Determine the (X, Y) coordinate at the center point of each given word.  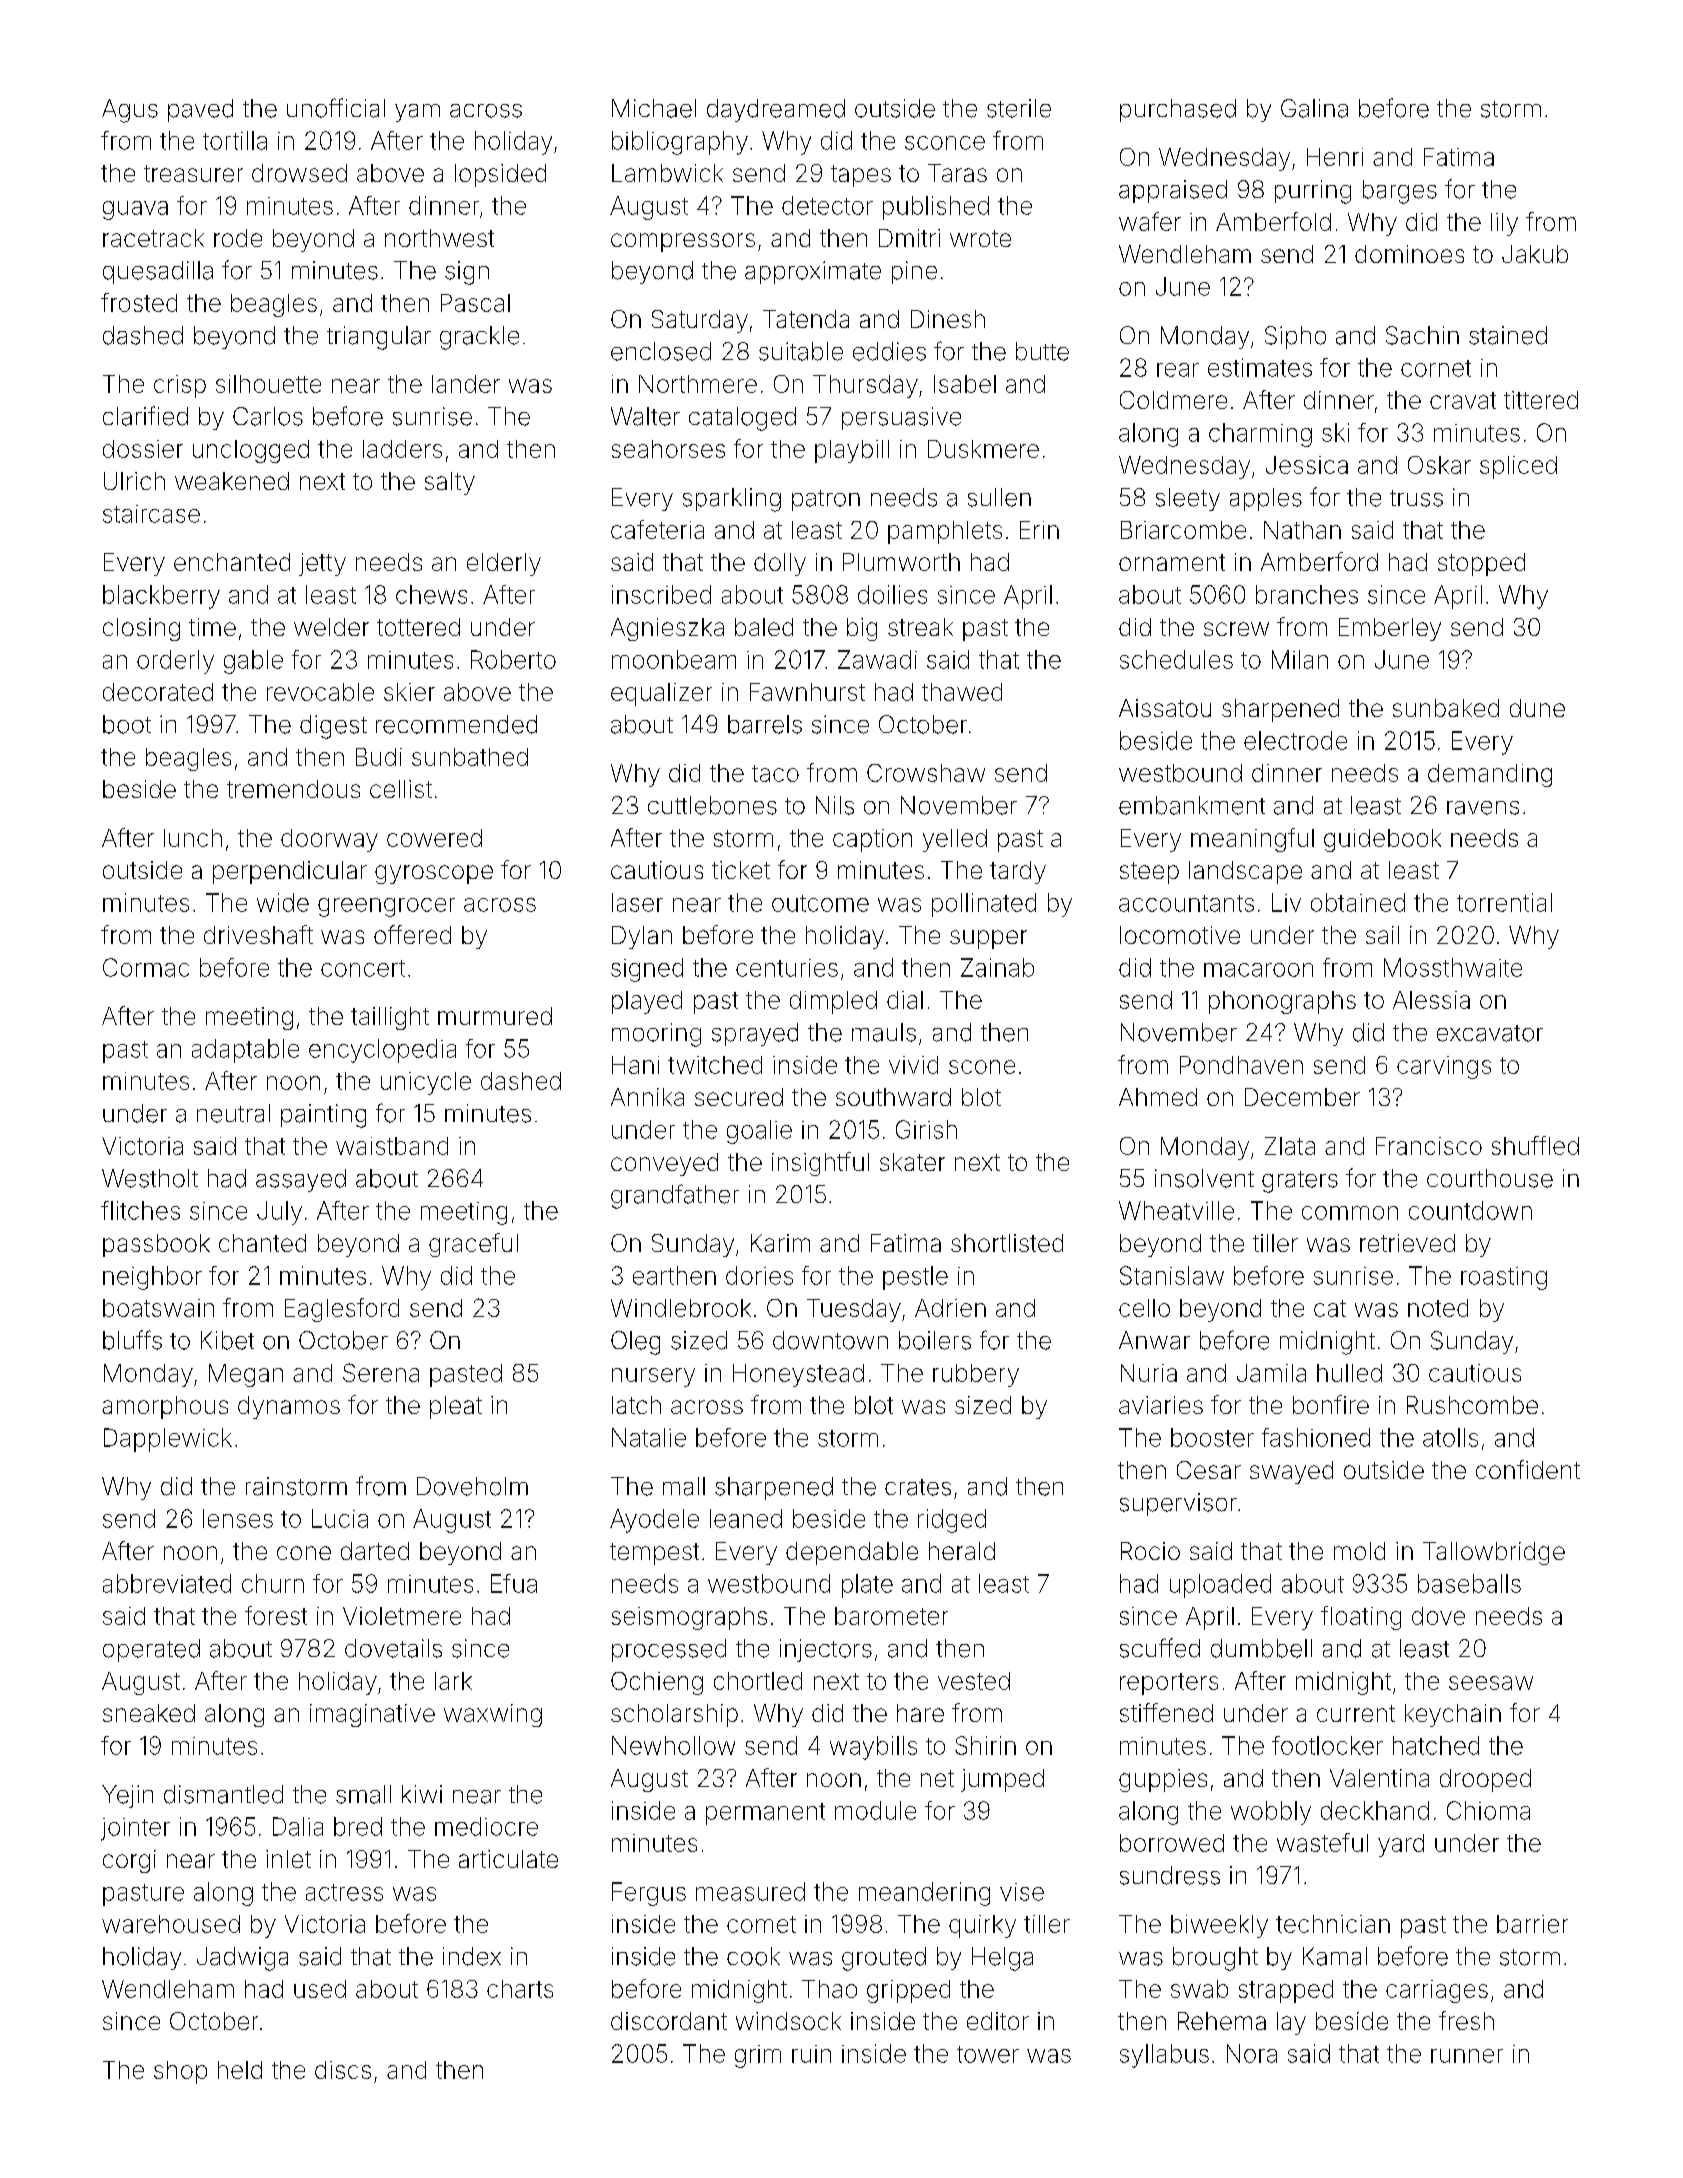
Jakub (1535, 254)
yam (417, 113)
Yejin (127, 1796)
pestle (915, 1278)
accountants (1186, 903)
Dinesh (948, 319)
